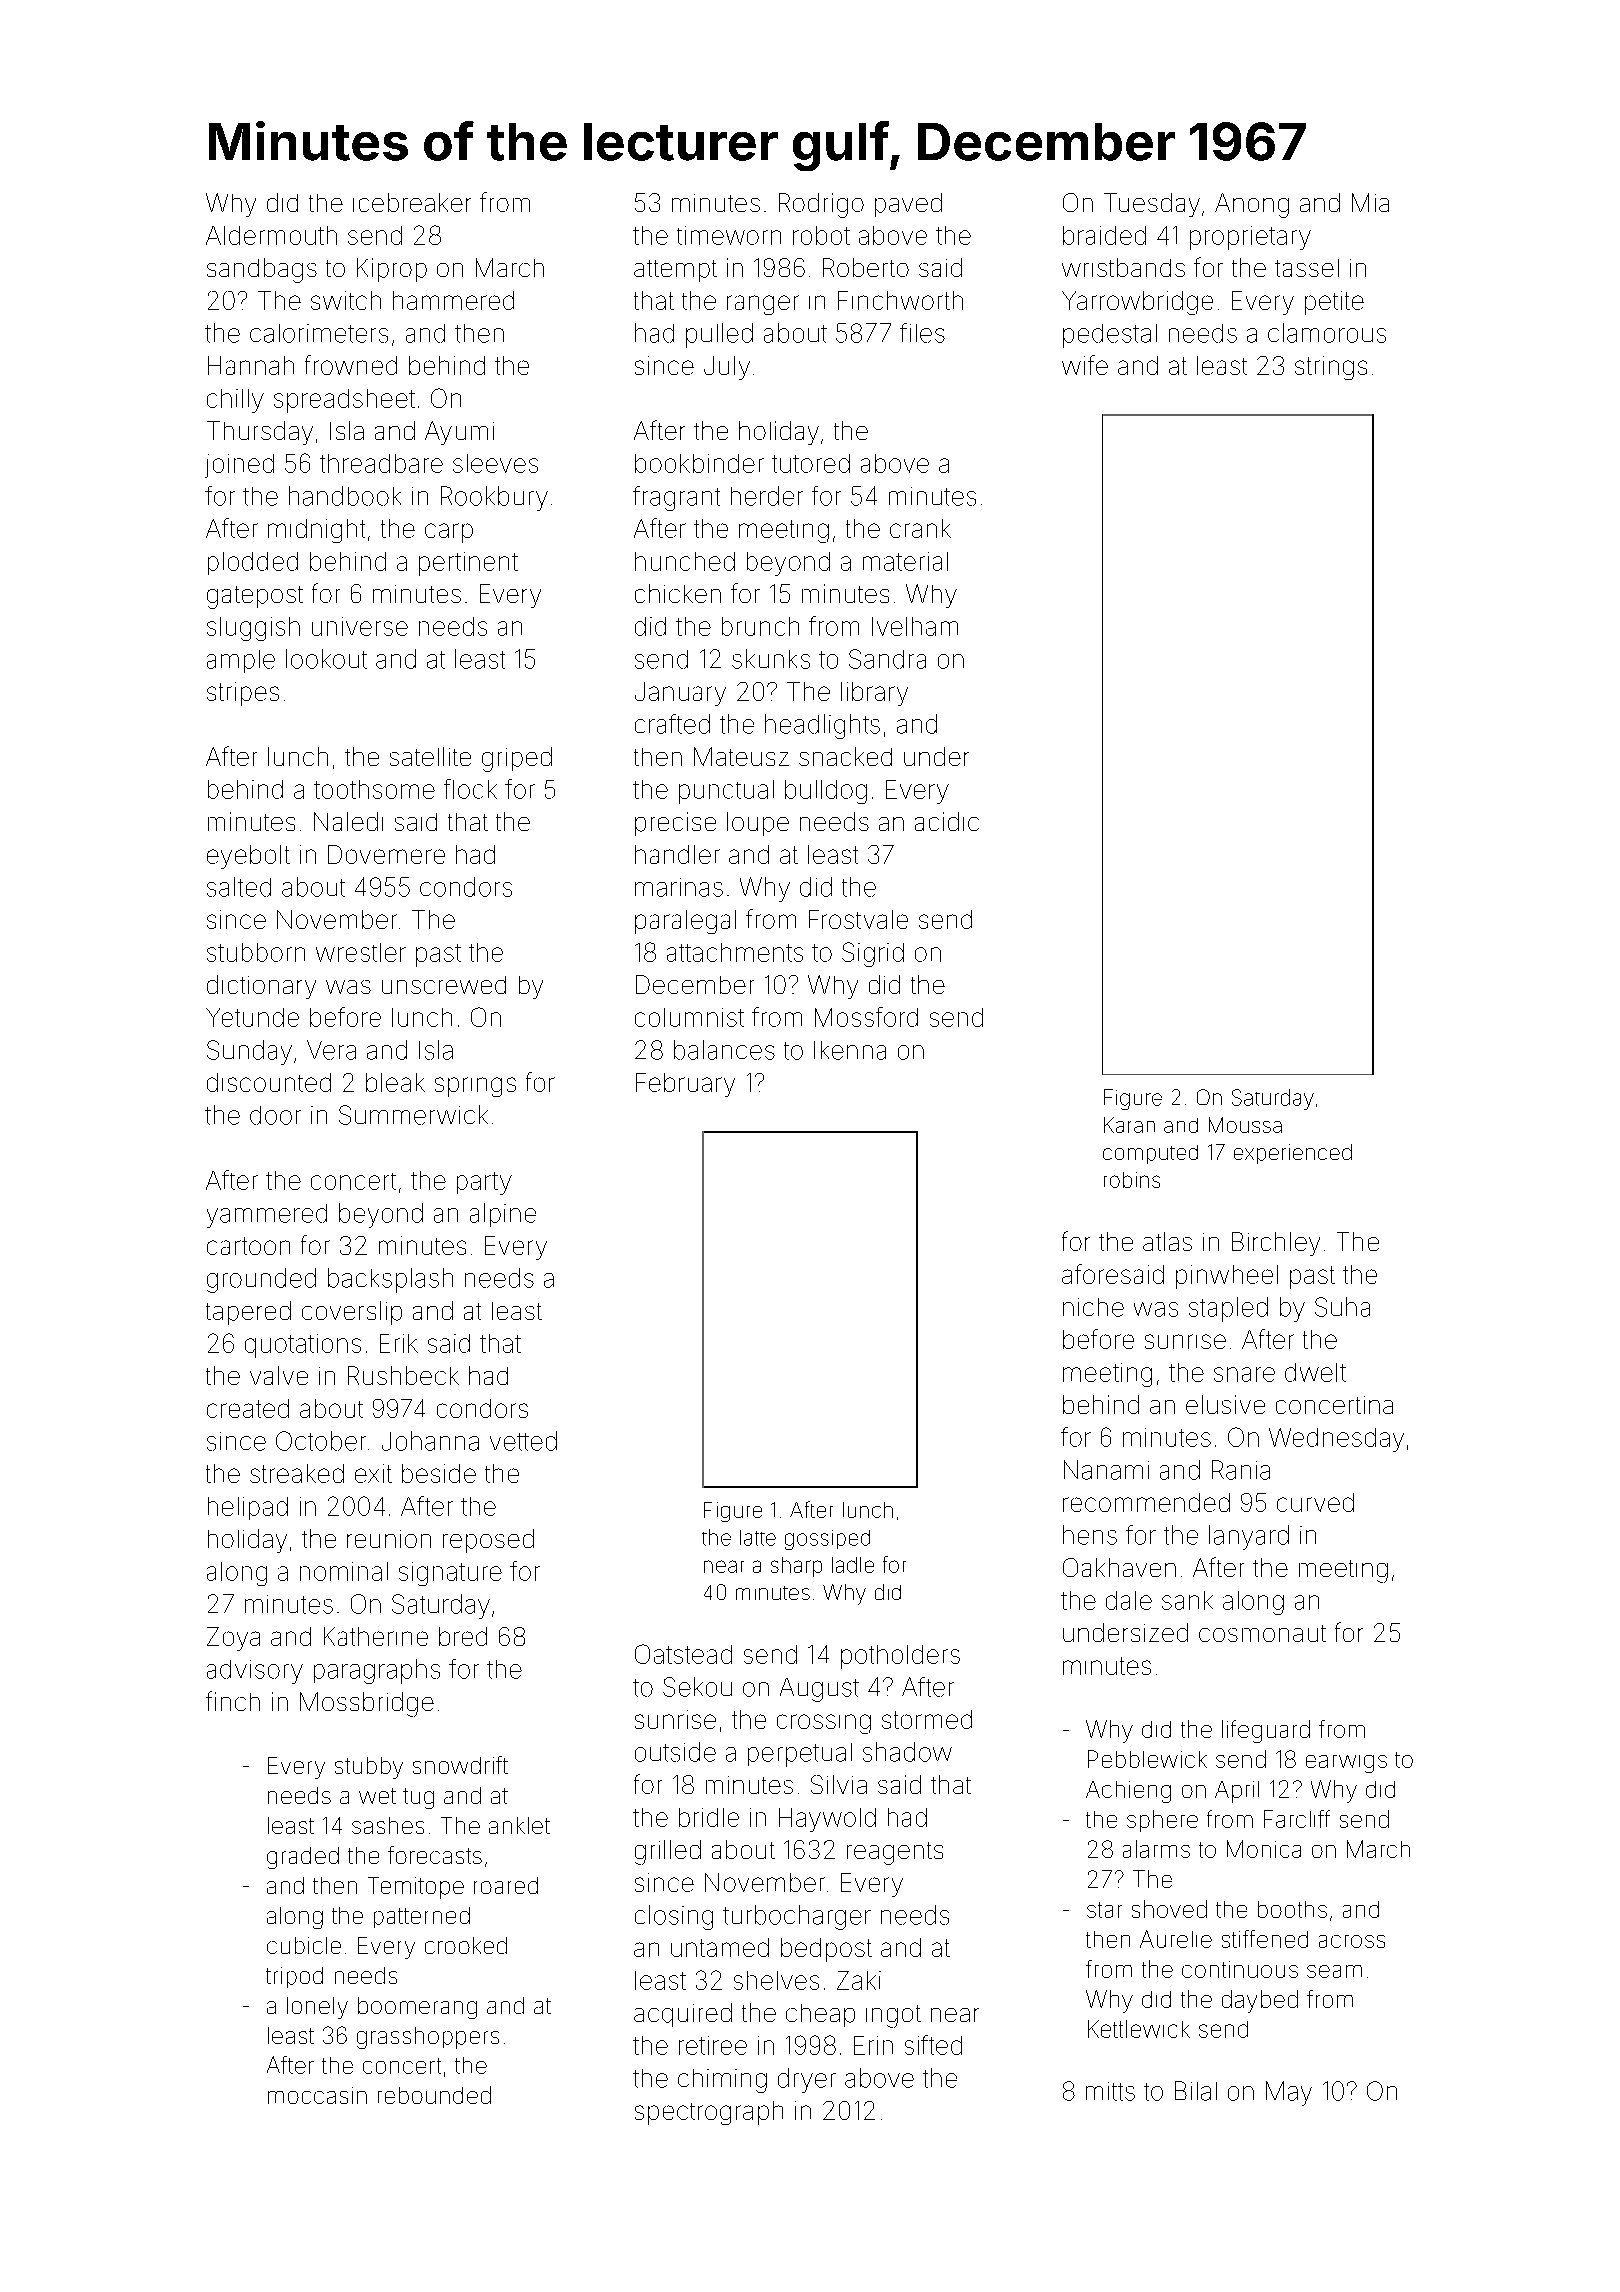  Describe the element at coordinates (261, 1280) in the document. I see `grounded` at that location.
